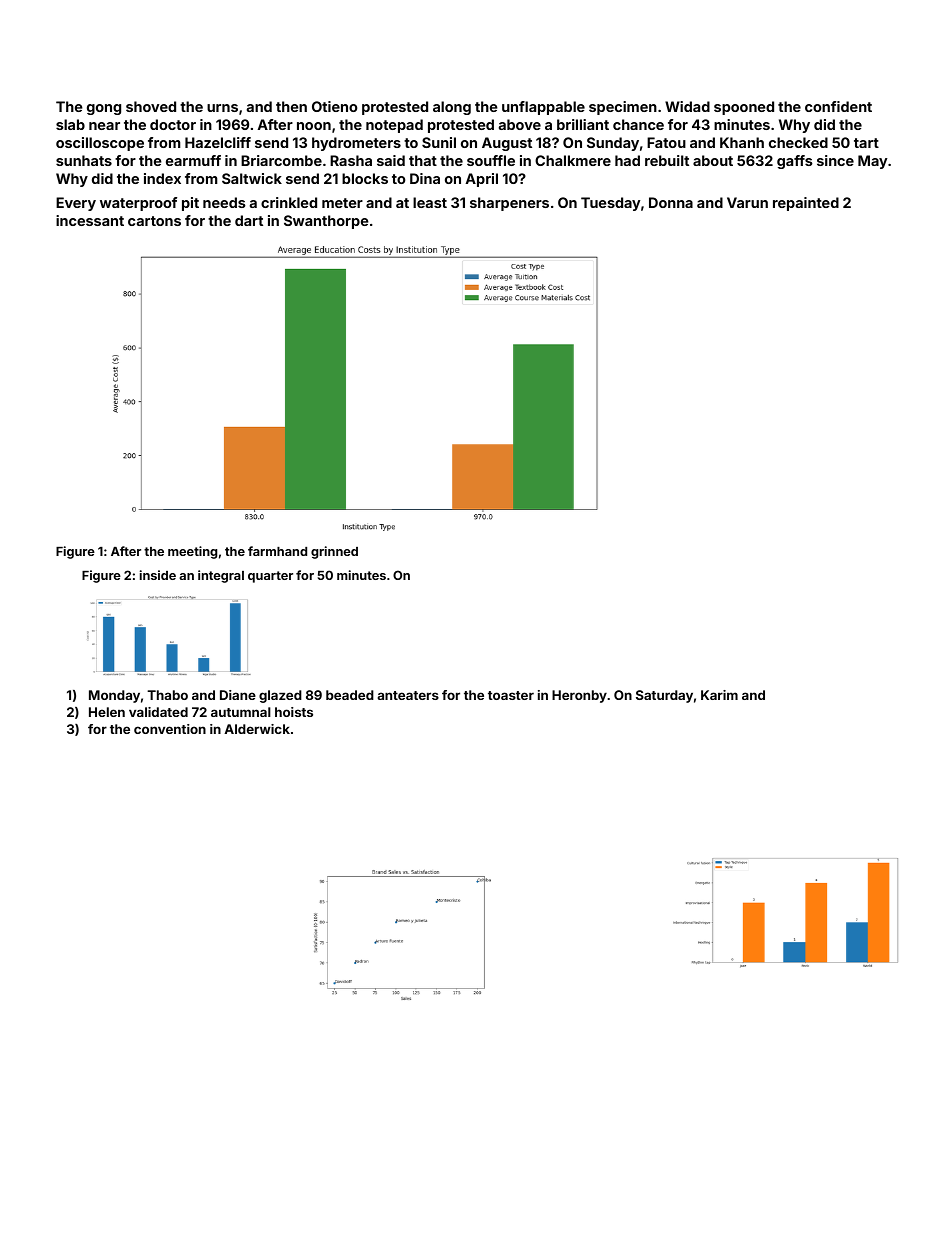  I want to click on unflappable, so click(543, 108).
